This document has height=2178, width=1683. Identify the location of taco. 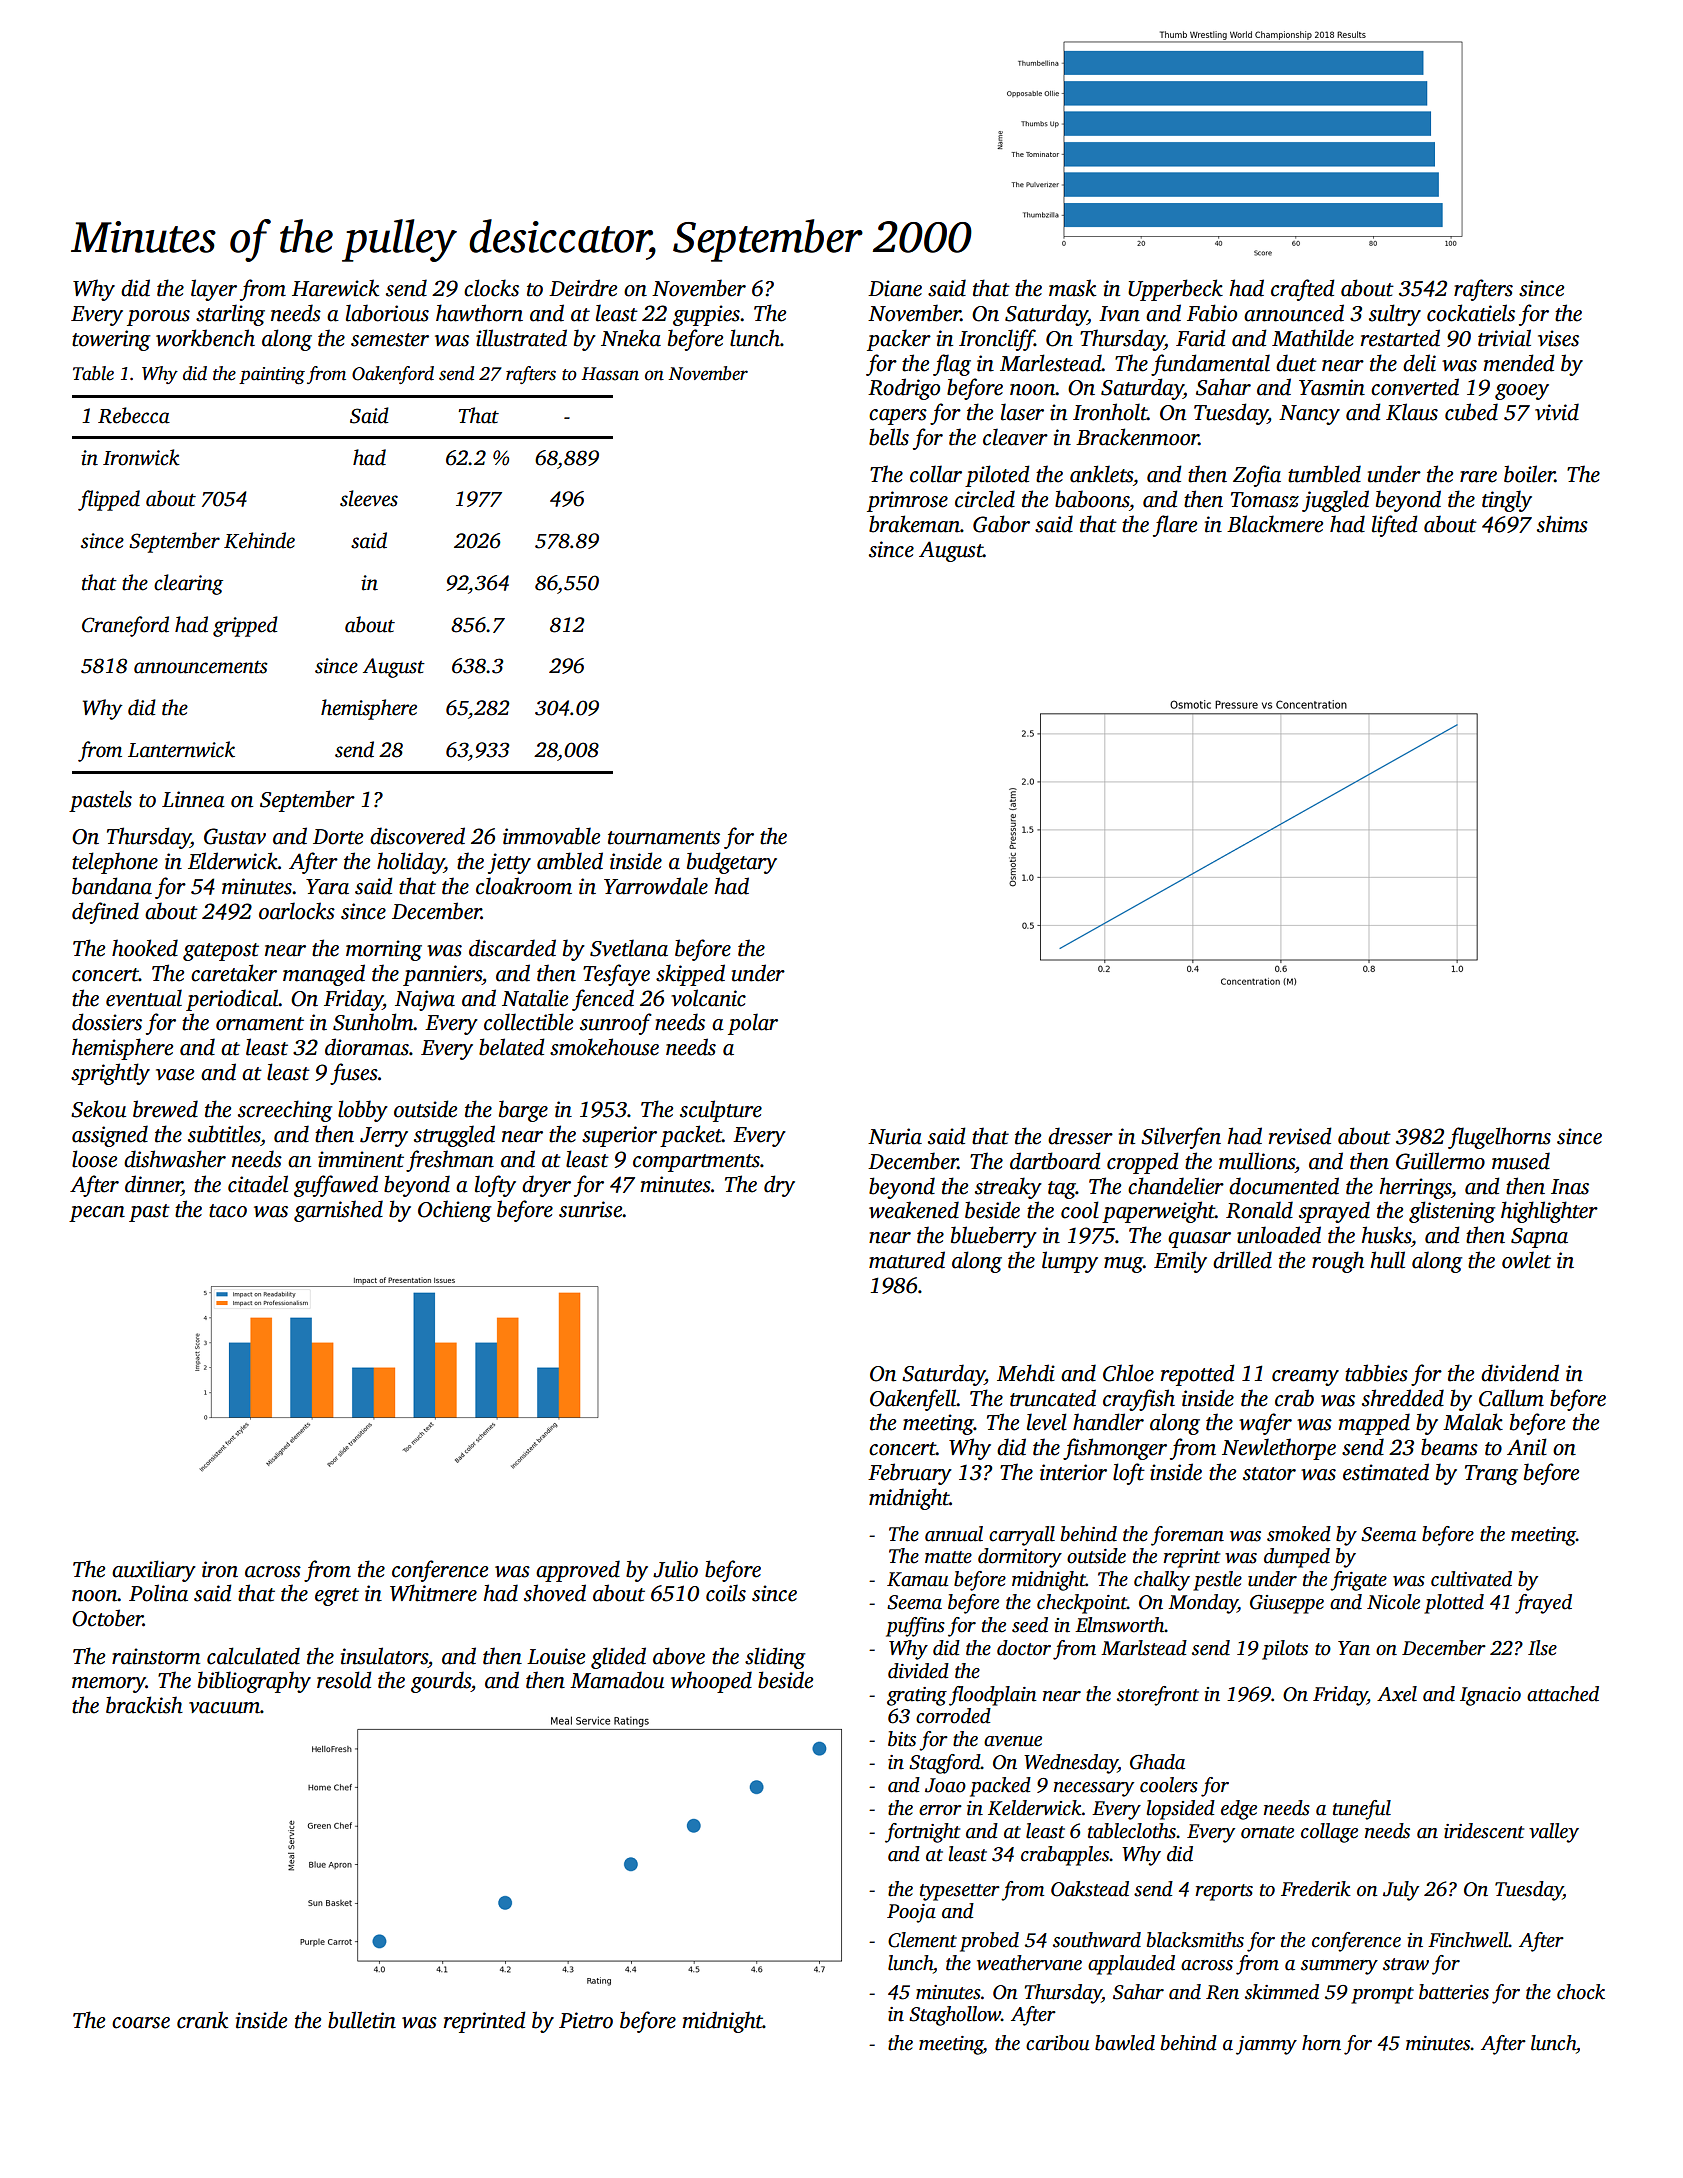
(228, 1211).
